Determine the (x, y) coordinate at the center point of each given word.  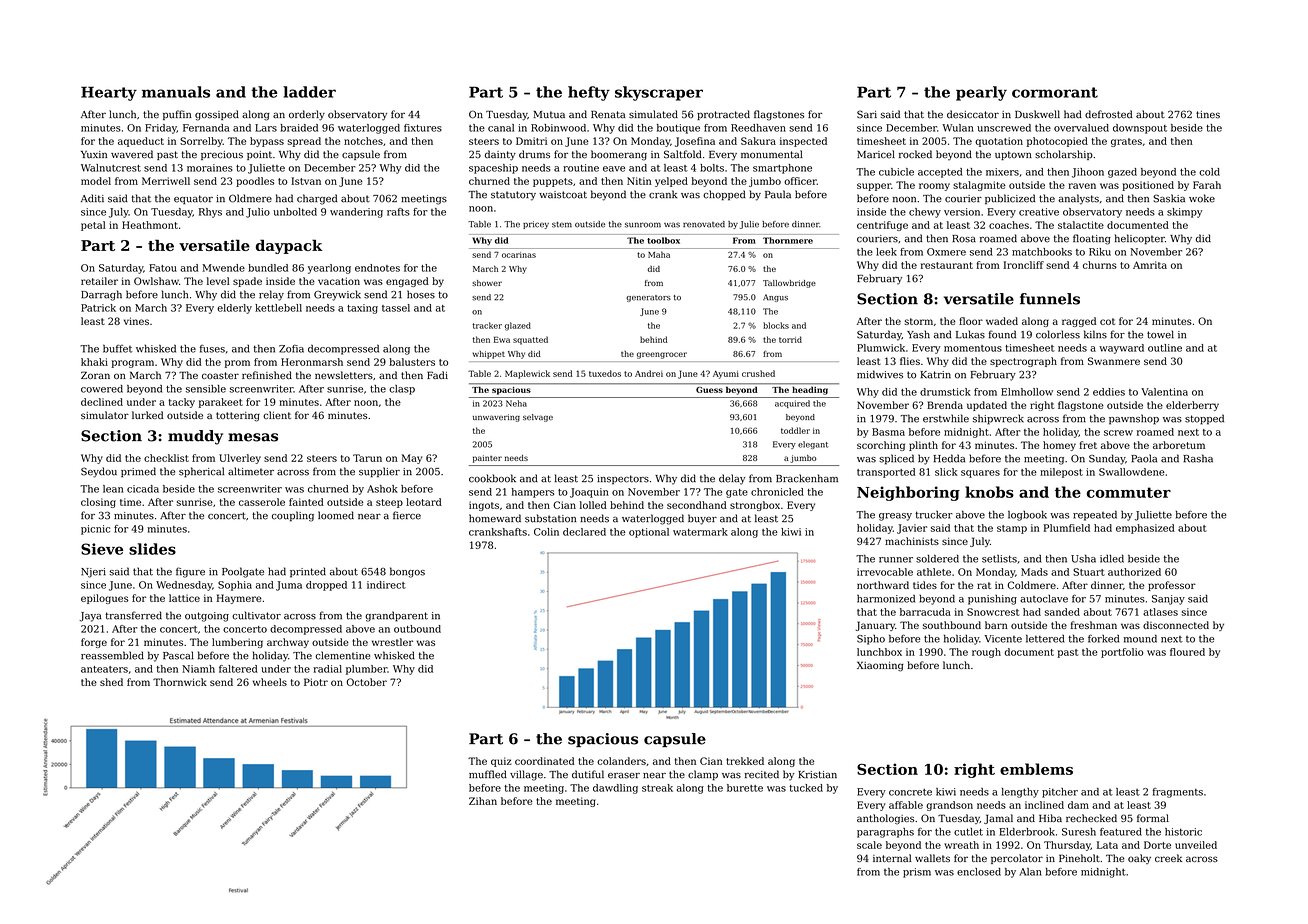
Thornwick (180, 682)
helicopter (1140, 239)
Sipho (871, 640)
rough (986, 653)
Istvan (306, 181)
